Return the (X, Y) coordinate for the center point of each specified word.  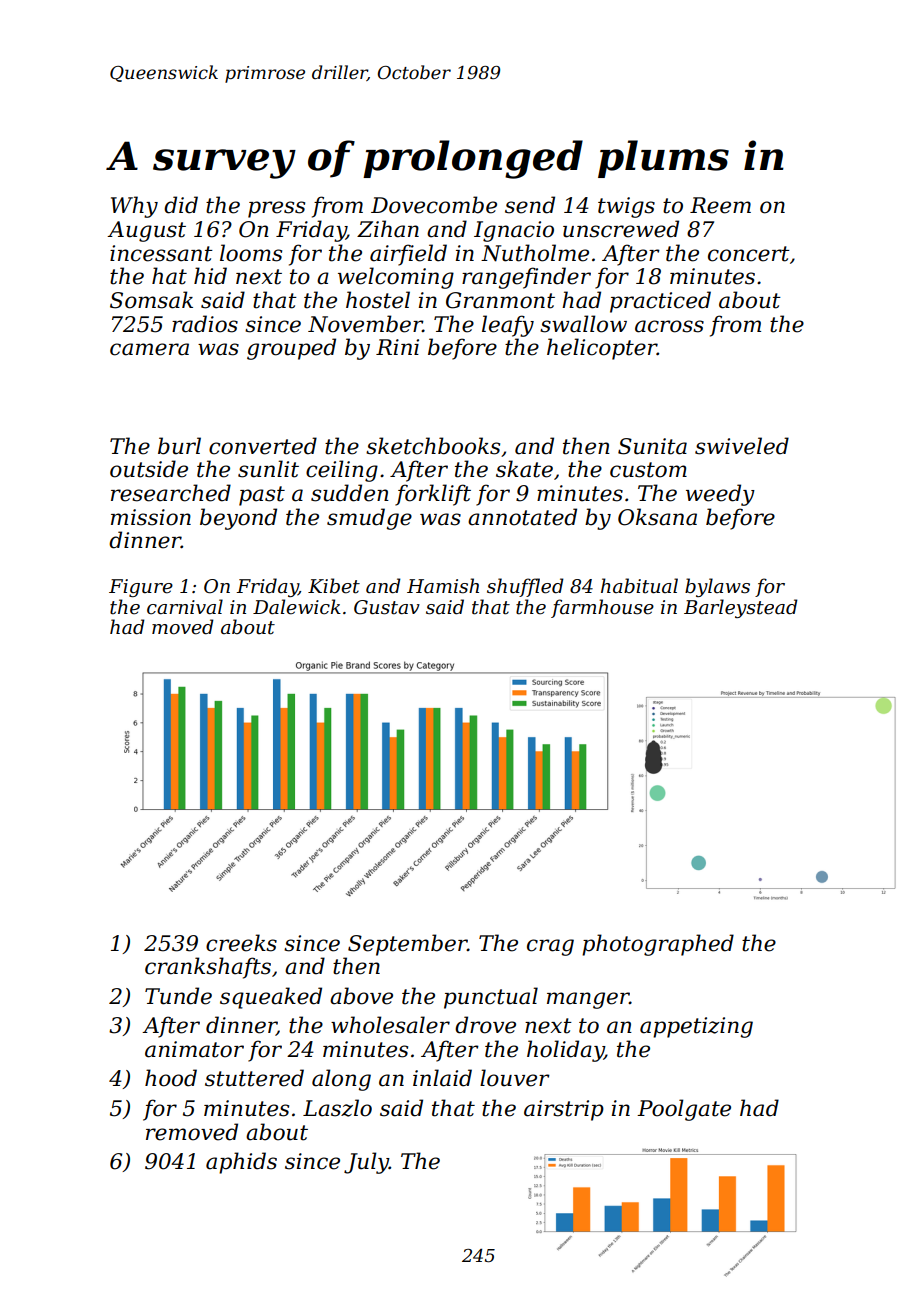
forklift (433, 495)
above (361, 996)
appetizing (696, 1027)
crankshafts (208, 968)
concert (749, 254)
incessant (161, 253)
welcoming (396, 278)
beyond (238, 519)
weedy (720, 495)
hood (171, 1078)
